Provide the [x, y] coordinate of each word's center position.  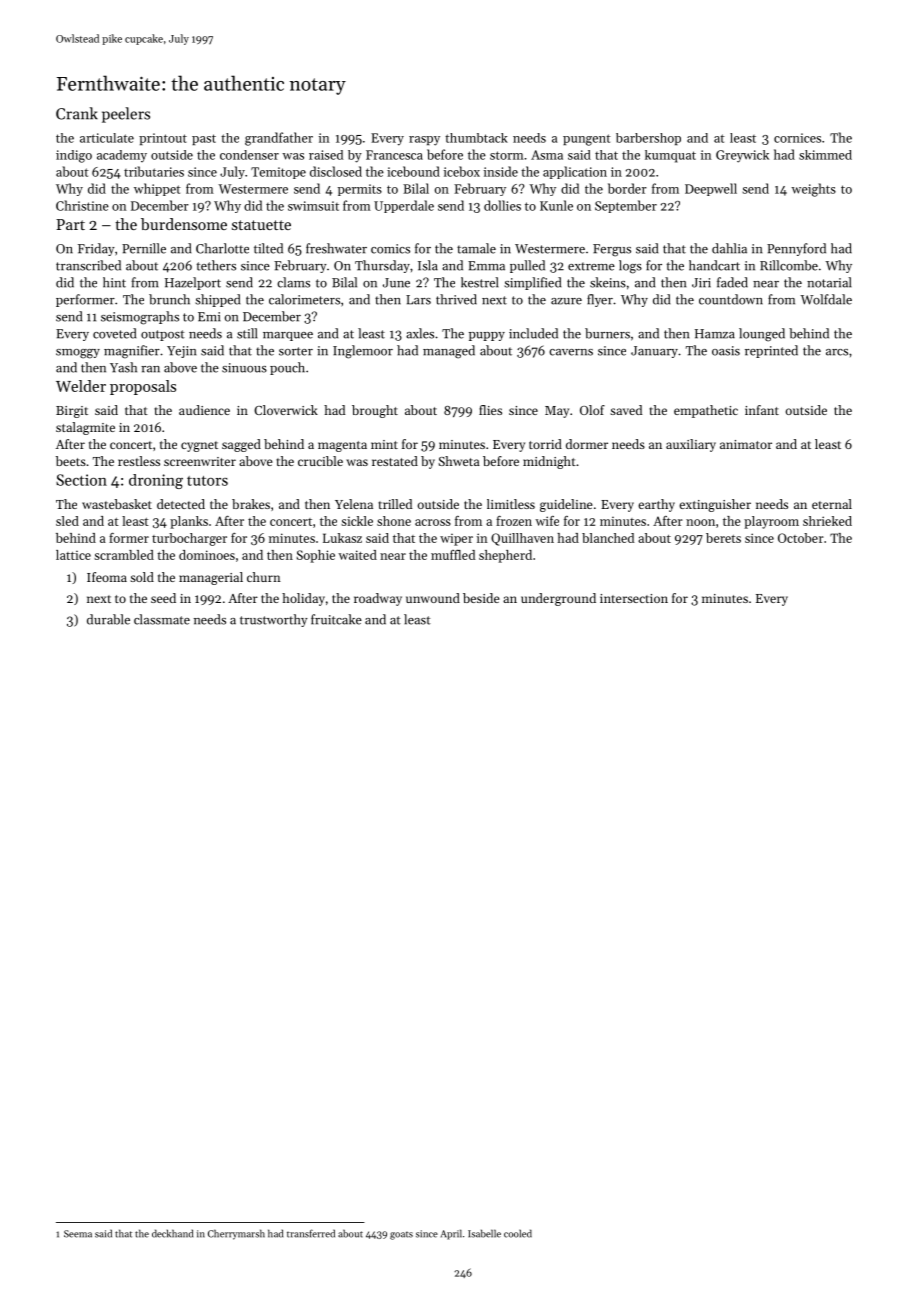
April [451, 1234]
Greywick [742, 156]
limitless [511, 504]
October [801, 538]
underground [558, 599]
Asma [547, 155]
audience [204, 410]
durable [108, 619]
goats [401, 1236]
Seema [78, 1234]
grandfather [279, 139]
